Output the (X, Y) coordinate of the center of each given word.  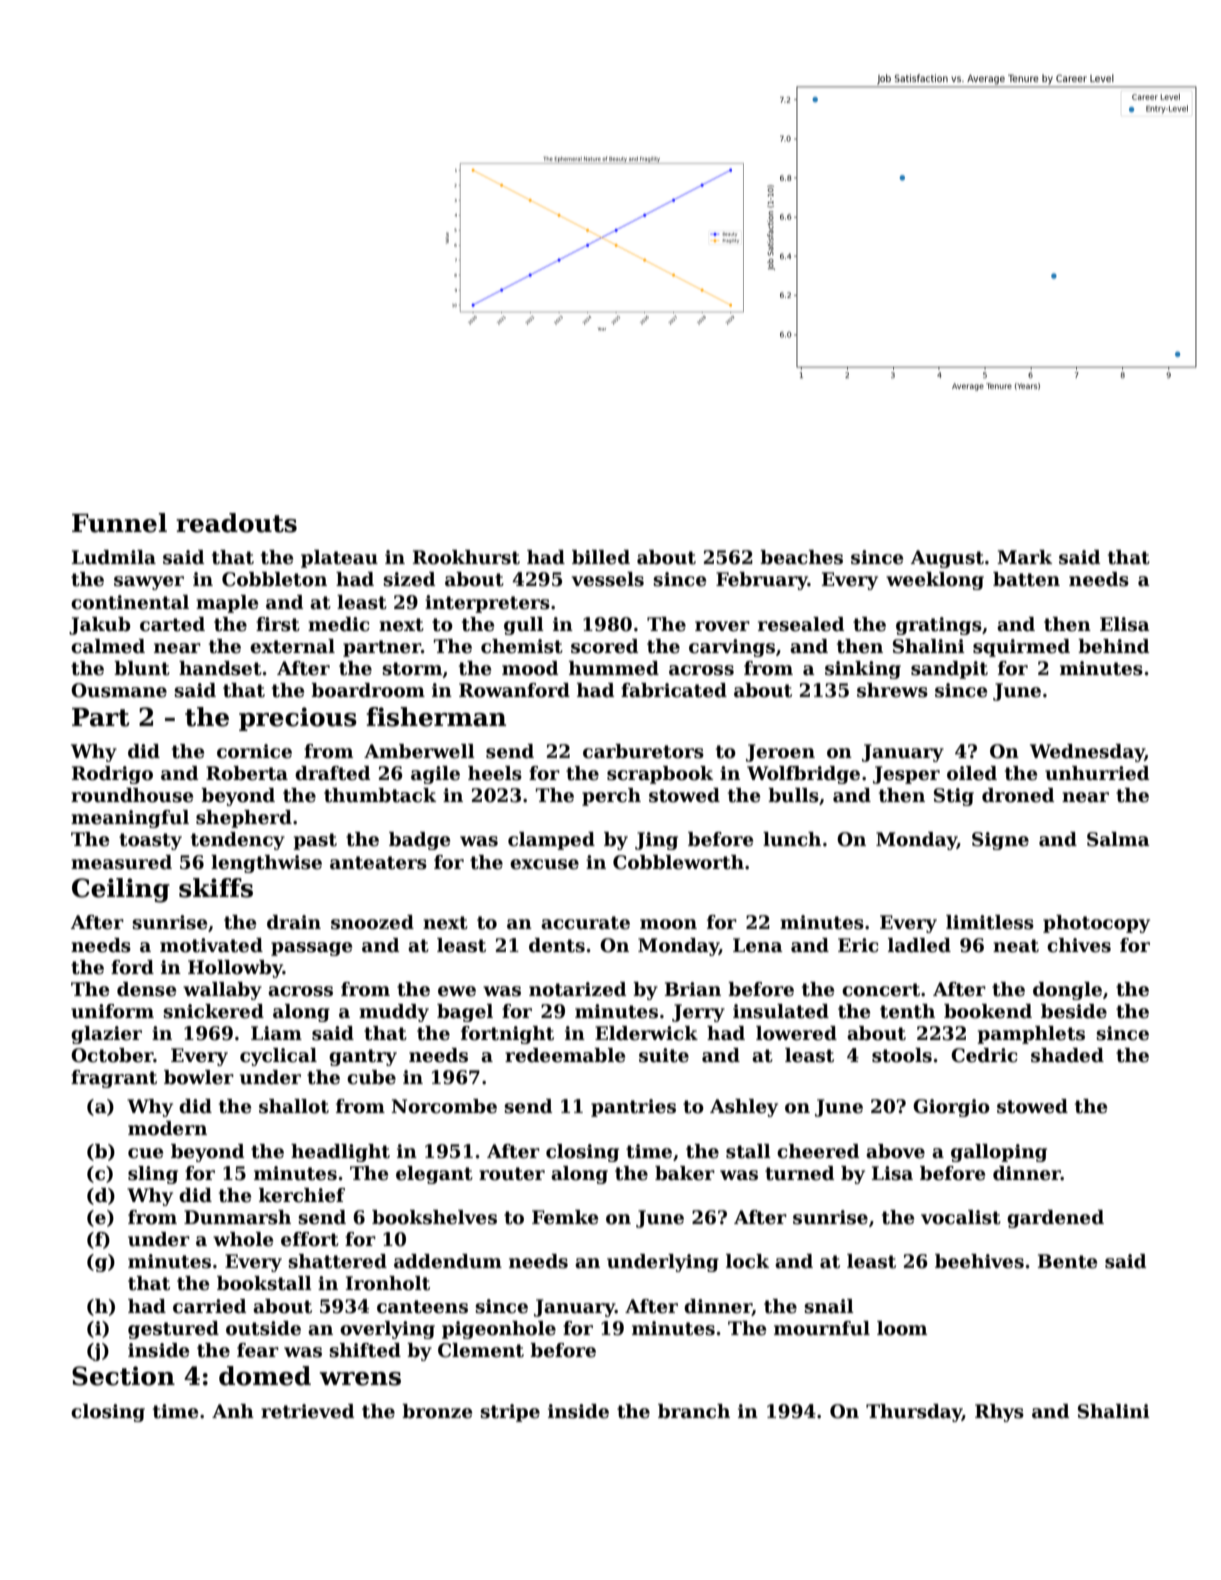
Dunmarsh (237, 1217)
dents (557, 945)
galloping (999, 1153)
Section (123, 1376)
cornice (254, 751)
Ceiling (121, 890)
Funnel (119, 523)
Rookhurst (466, 557)
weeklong (935, 581)
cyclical (278, 1057)
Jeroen (780, 753)
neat (1016, 946)
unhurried (1097, 773)
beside (1074, 1011)
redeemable (565, 1055)
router (512, 1174)
